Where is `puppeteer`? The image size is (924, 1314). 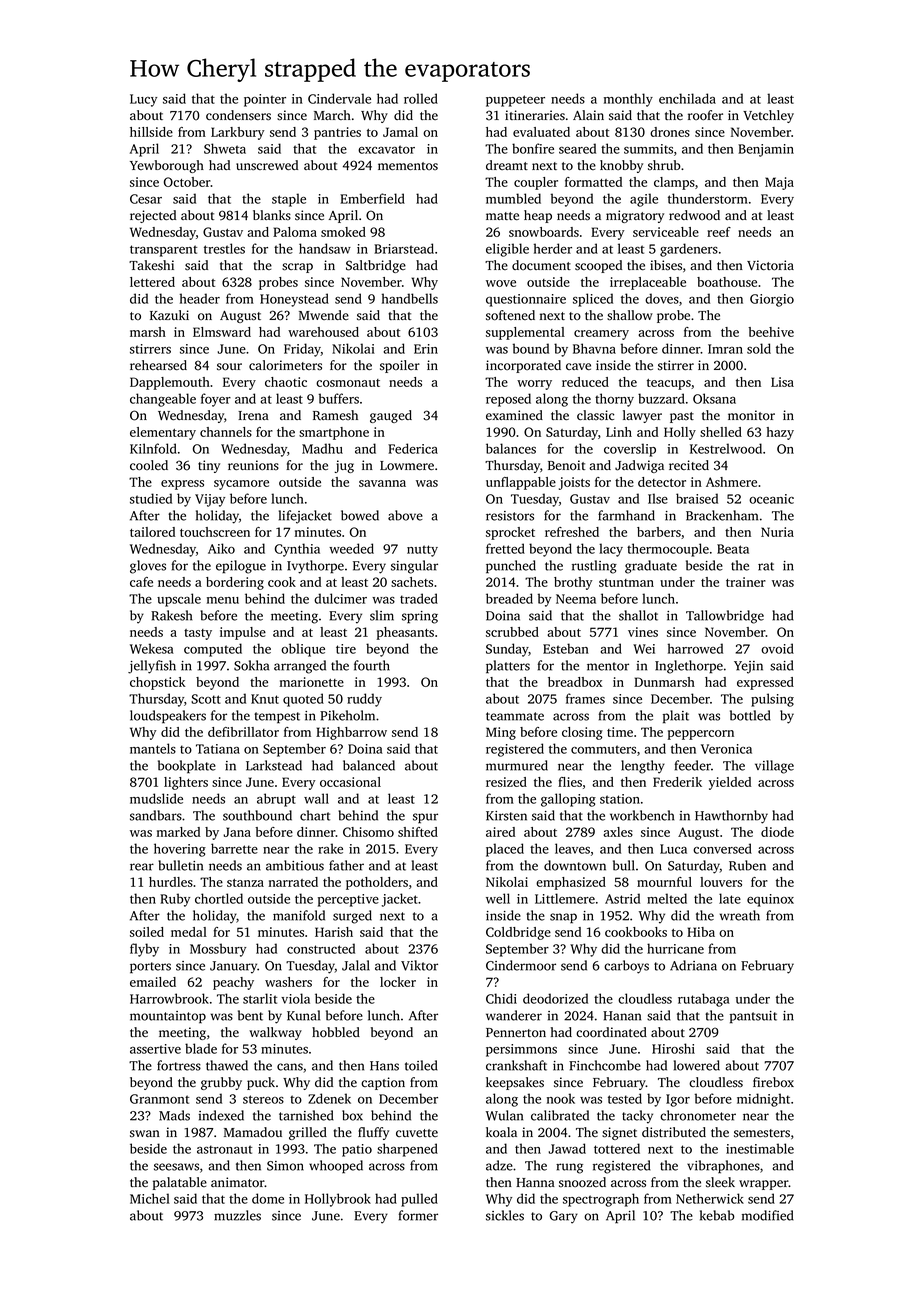
puppeteer is located at coordinates (515, 101).
